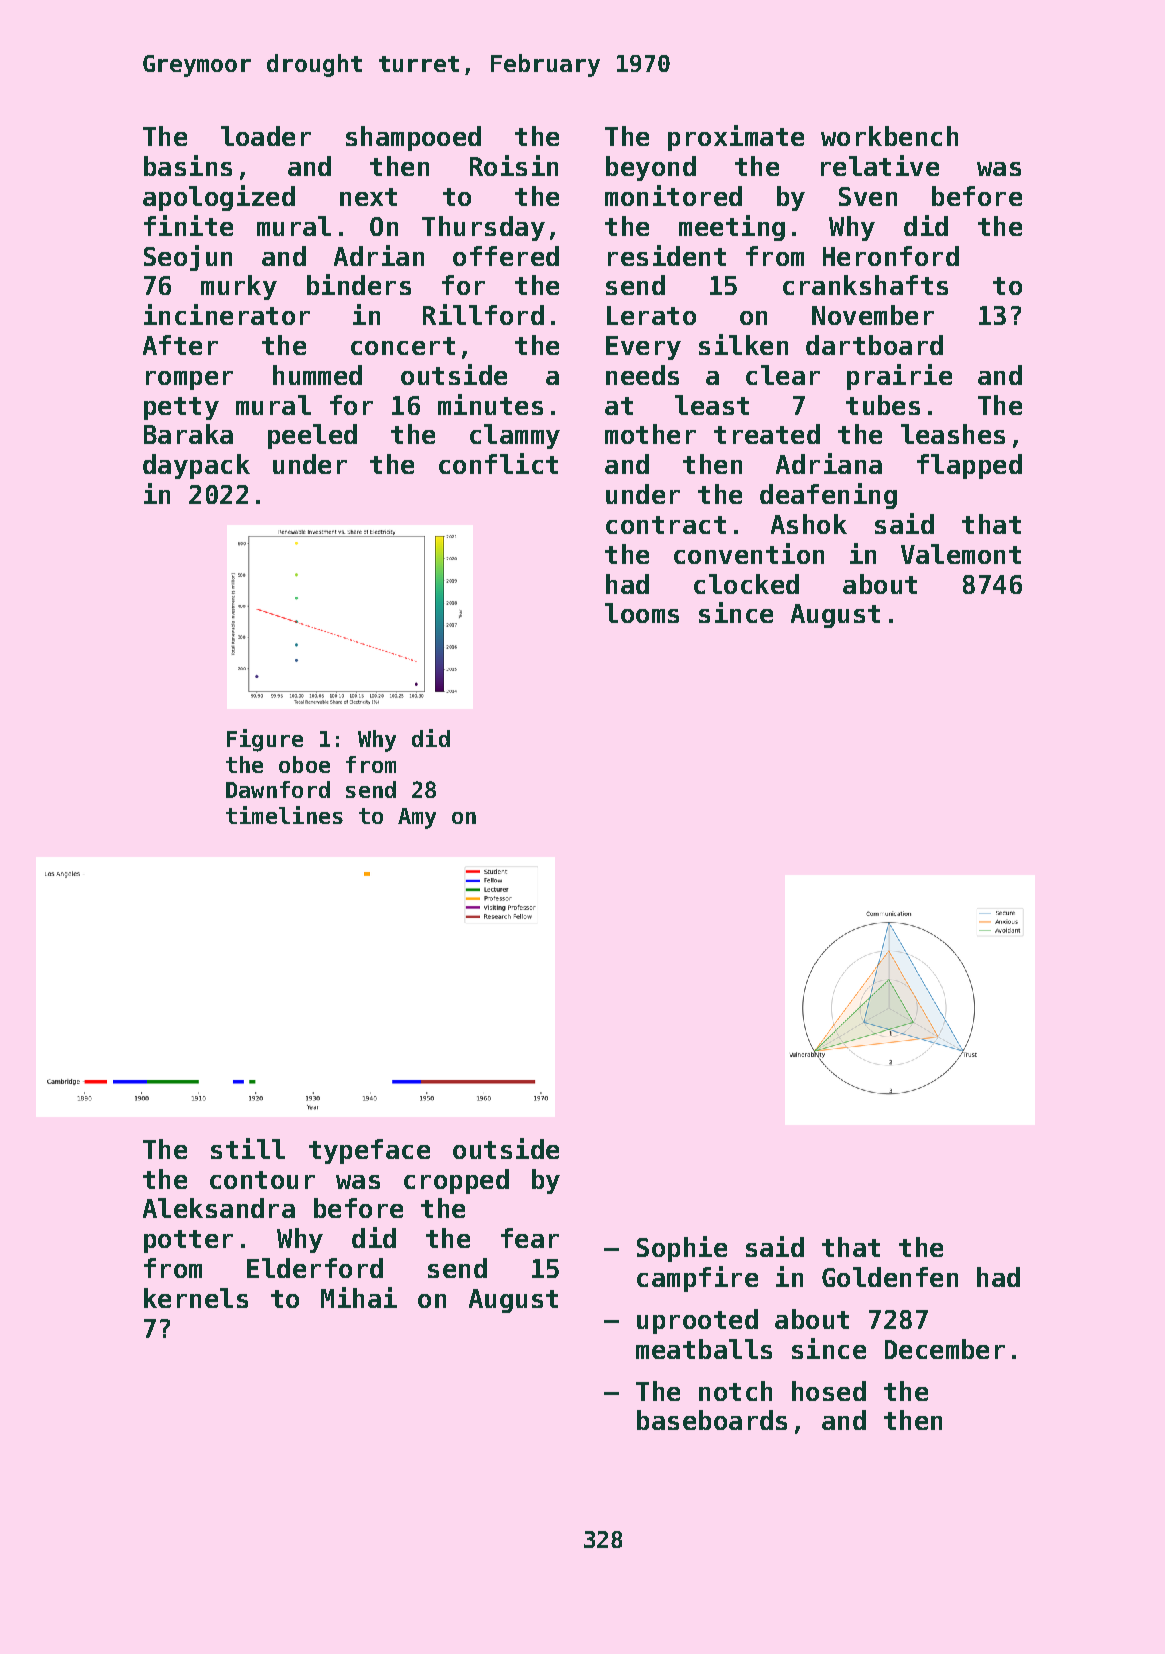  What do you see at coordinates (899, 377) in the screenshot?
I see `prairie` at bounding box center [899, 377].
